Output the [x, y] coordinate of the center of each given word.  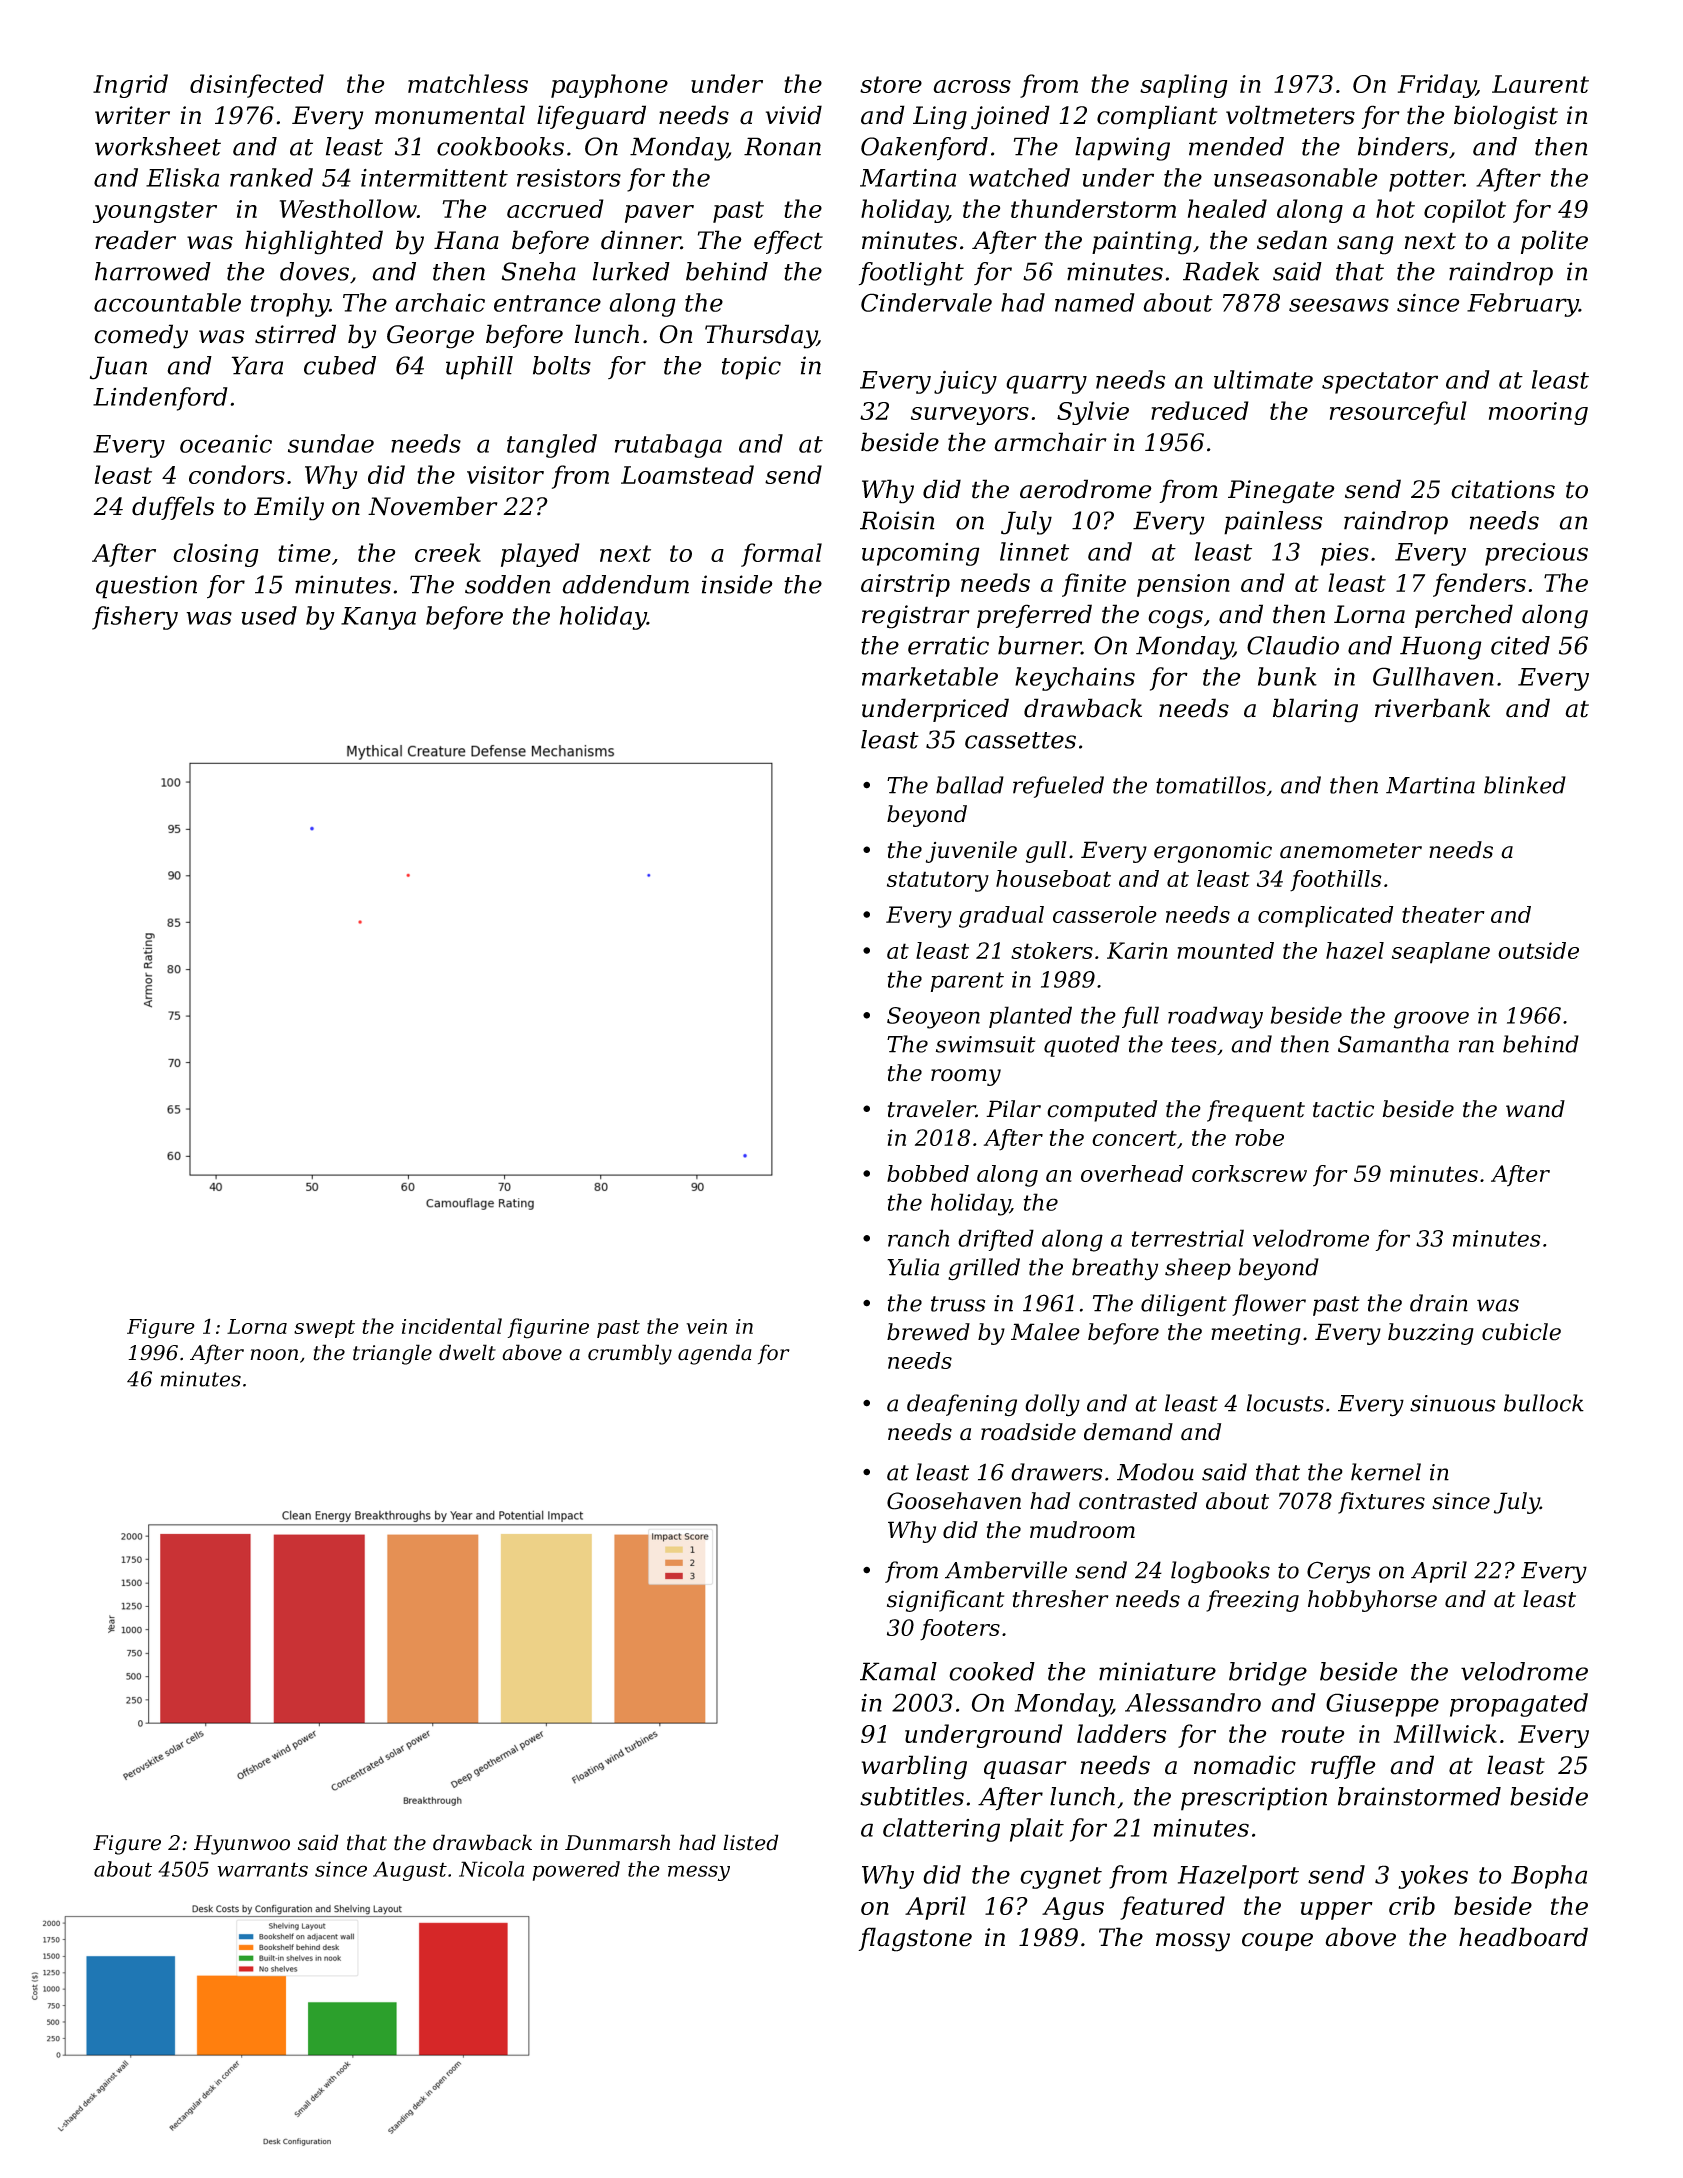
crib [1412, 1905]
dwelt [467, 1352]
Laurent [1540, 84]
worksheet [158, 146]
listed [751, 1842]
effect [788, 242]
